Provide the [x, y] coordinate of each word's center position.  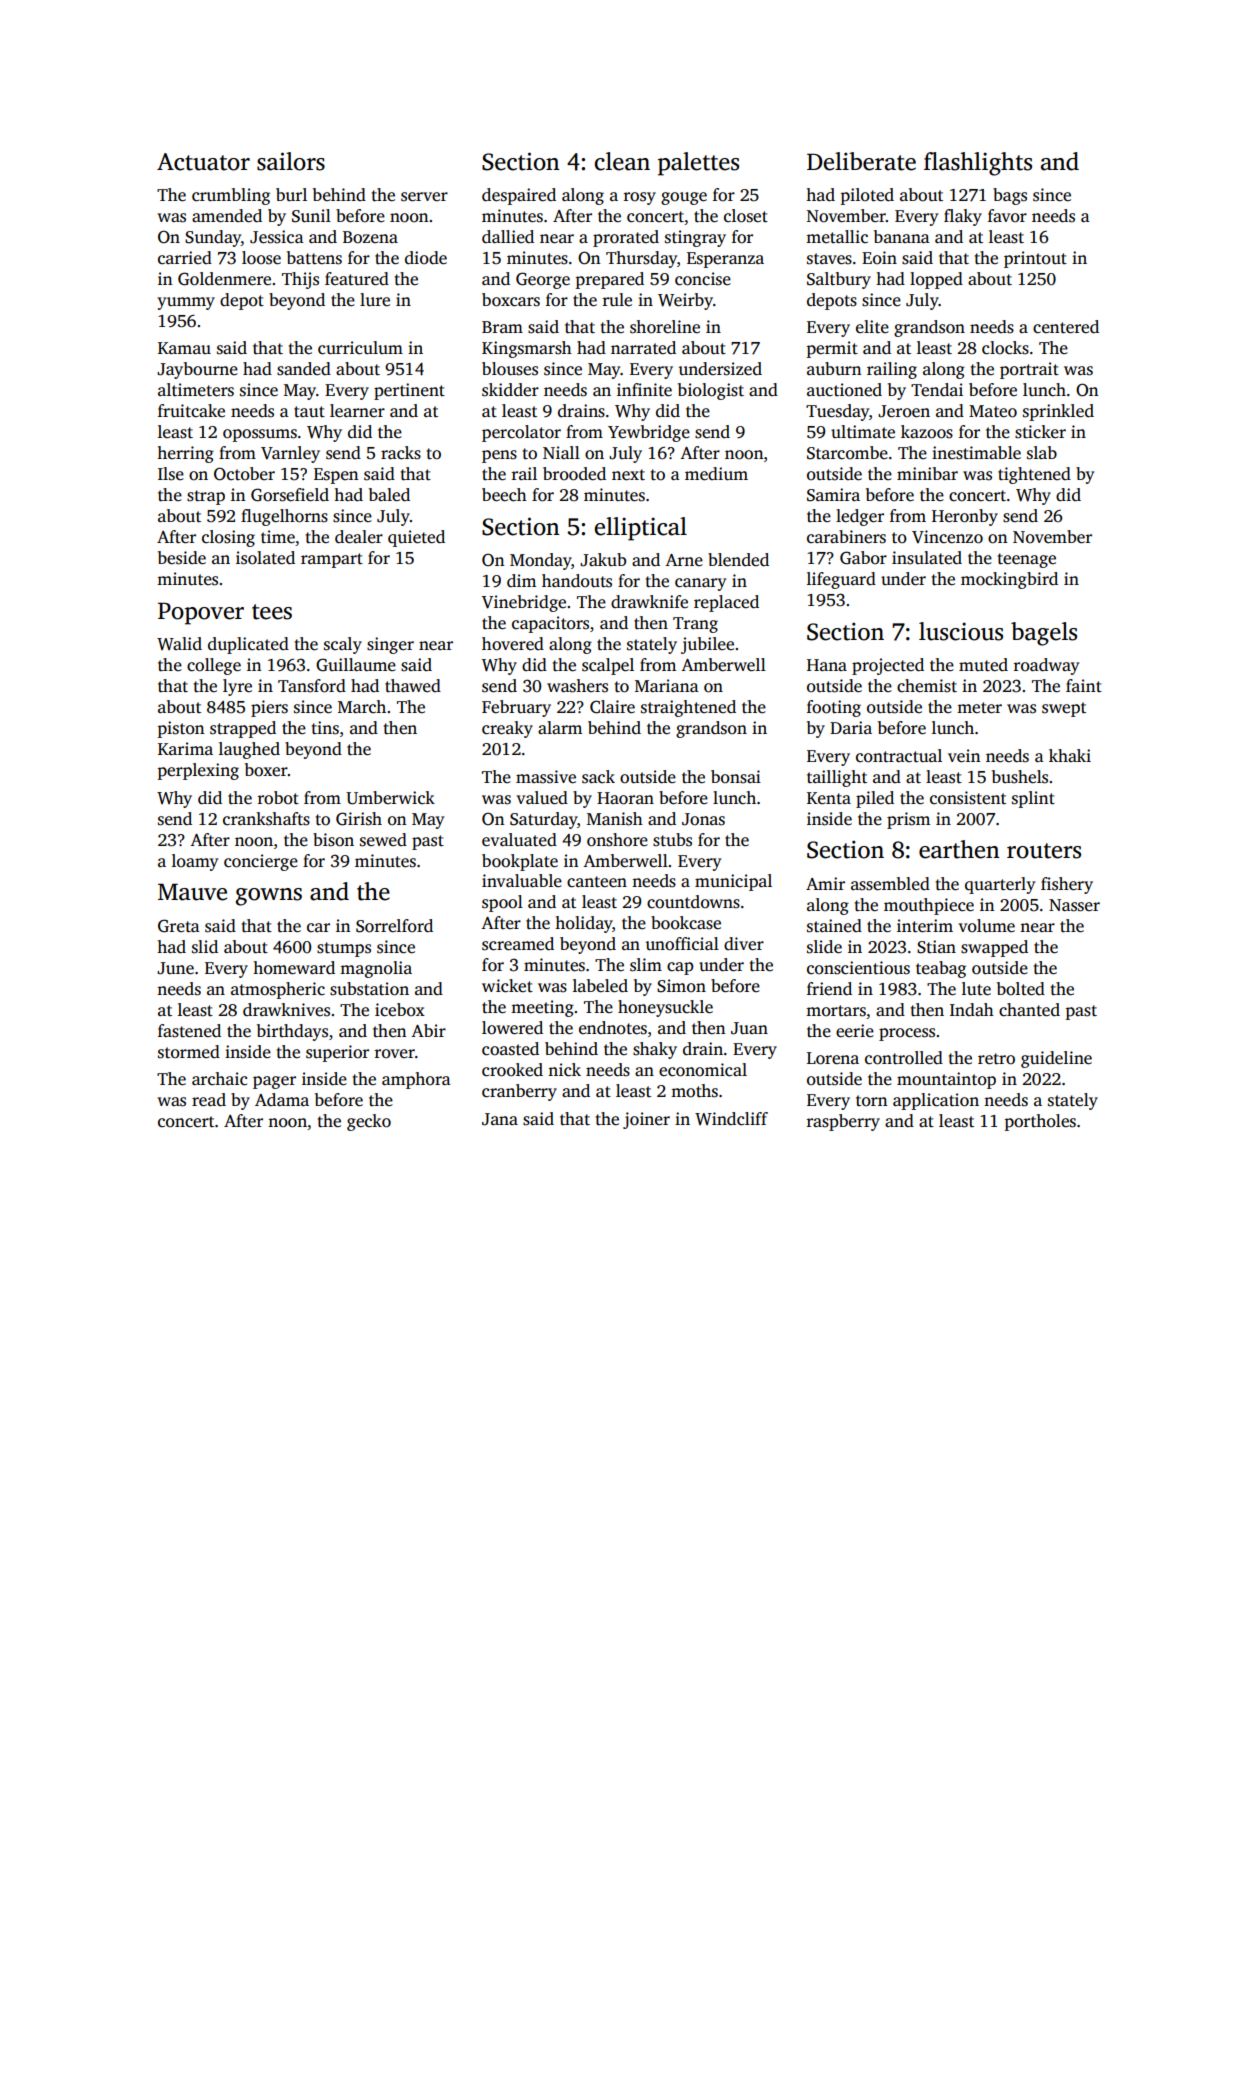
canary [700, 584]
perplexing [198, 771]
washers [577, 686]
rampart [332, 560]
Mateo [993, 411]
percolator [521, 433]
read [209, 1100]
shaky [655, 1050]
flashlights [978, 164]
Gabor [863, 558]
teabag [941, 969]
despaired [519, 196]
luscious [961, 631]
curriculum [360, 348]
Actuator [203, 162]
